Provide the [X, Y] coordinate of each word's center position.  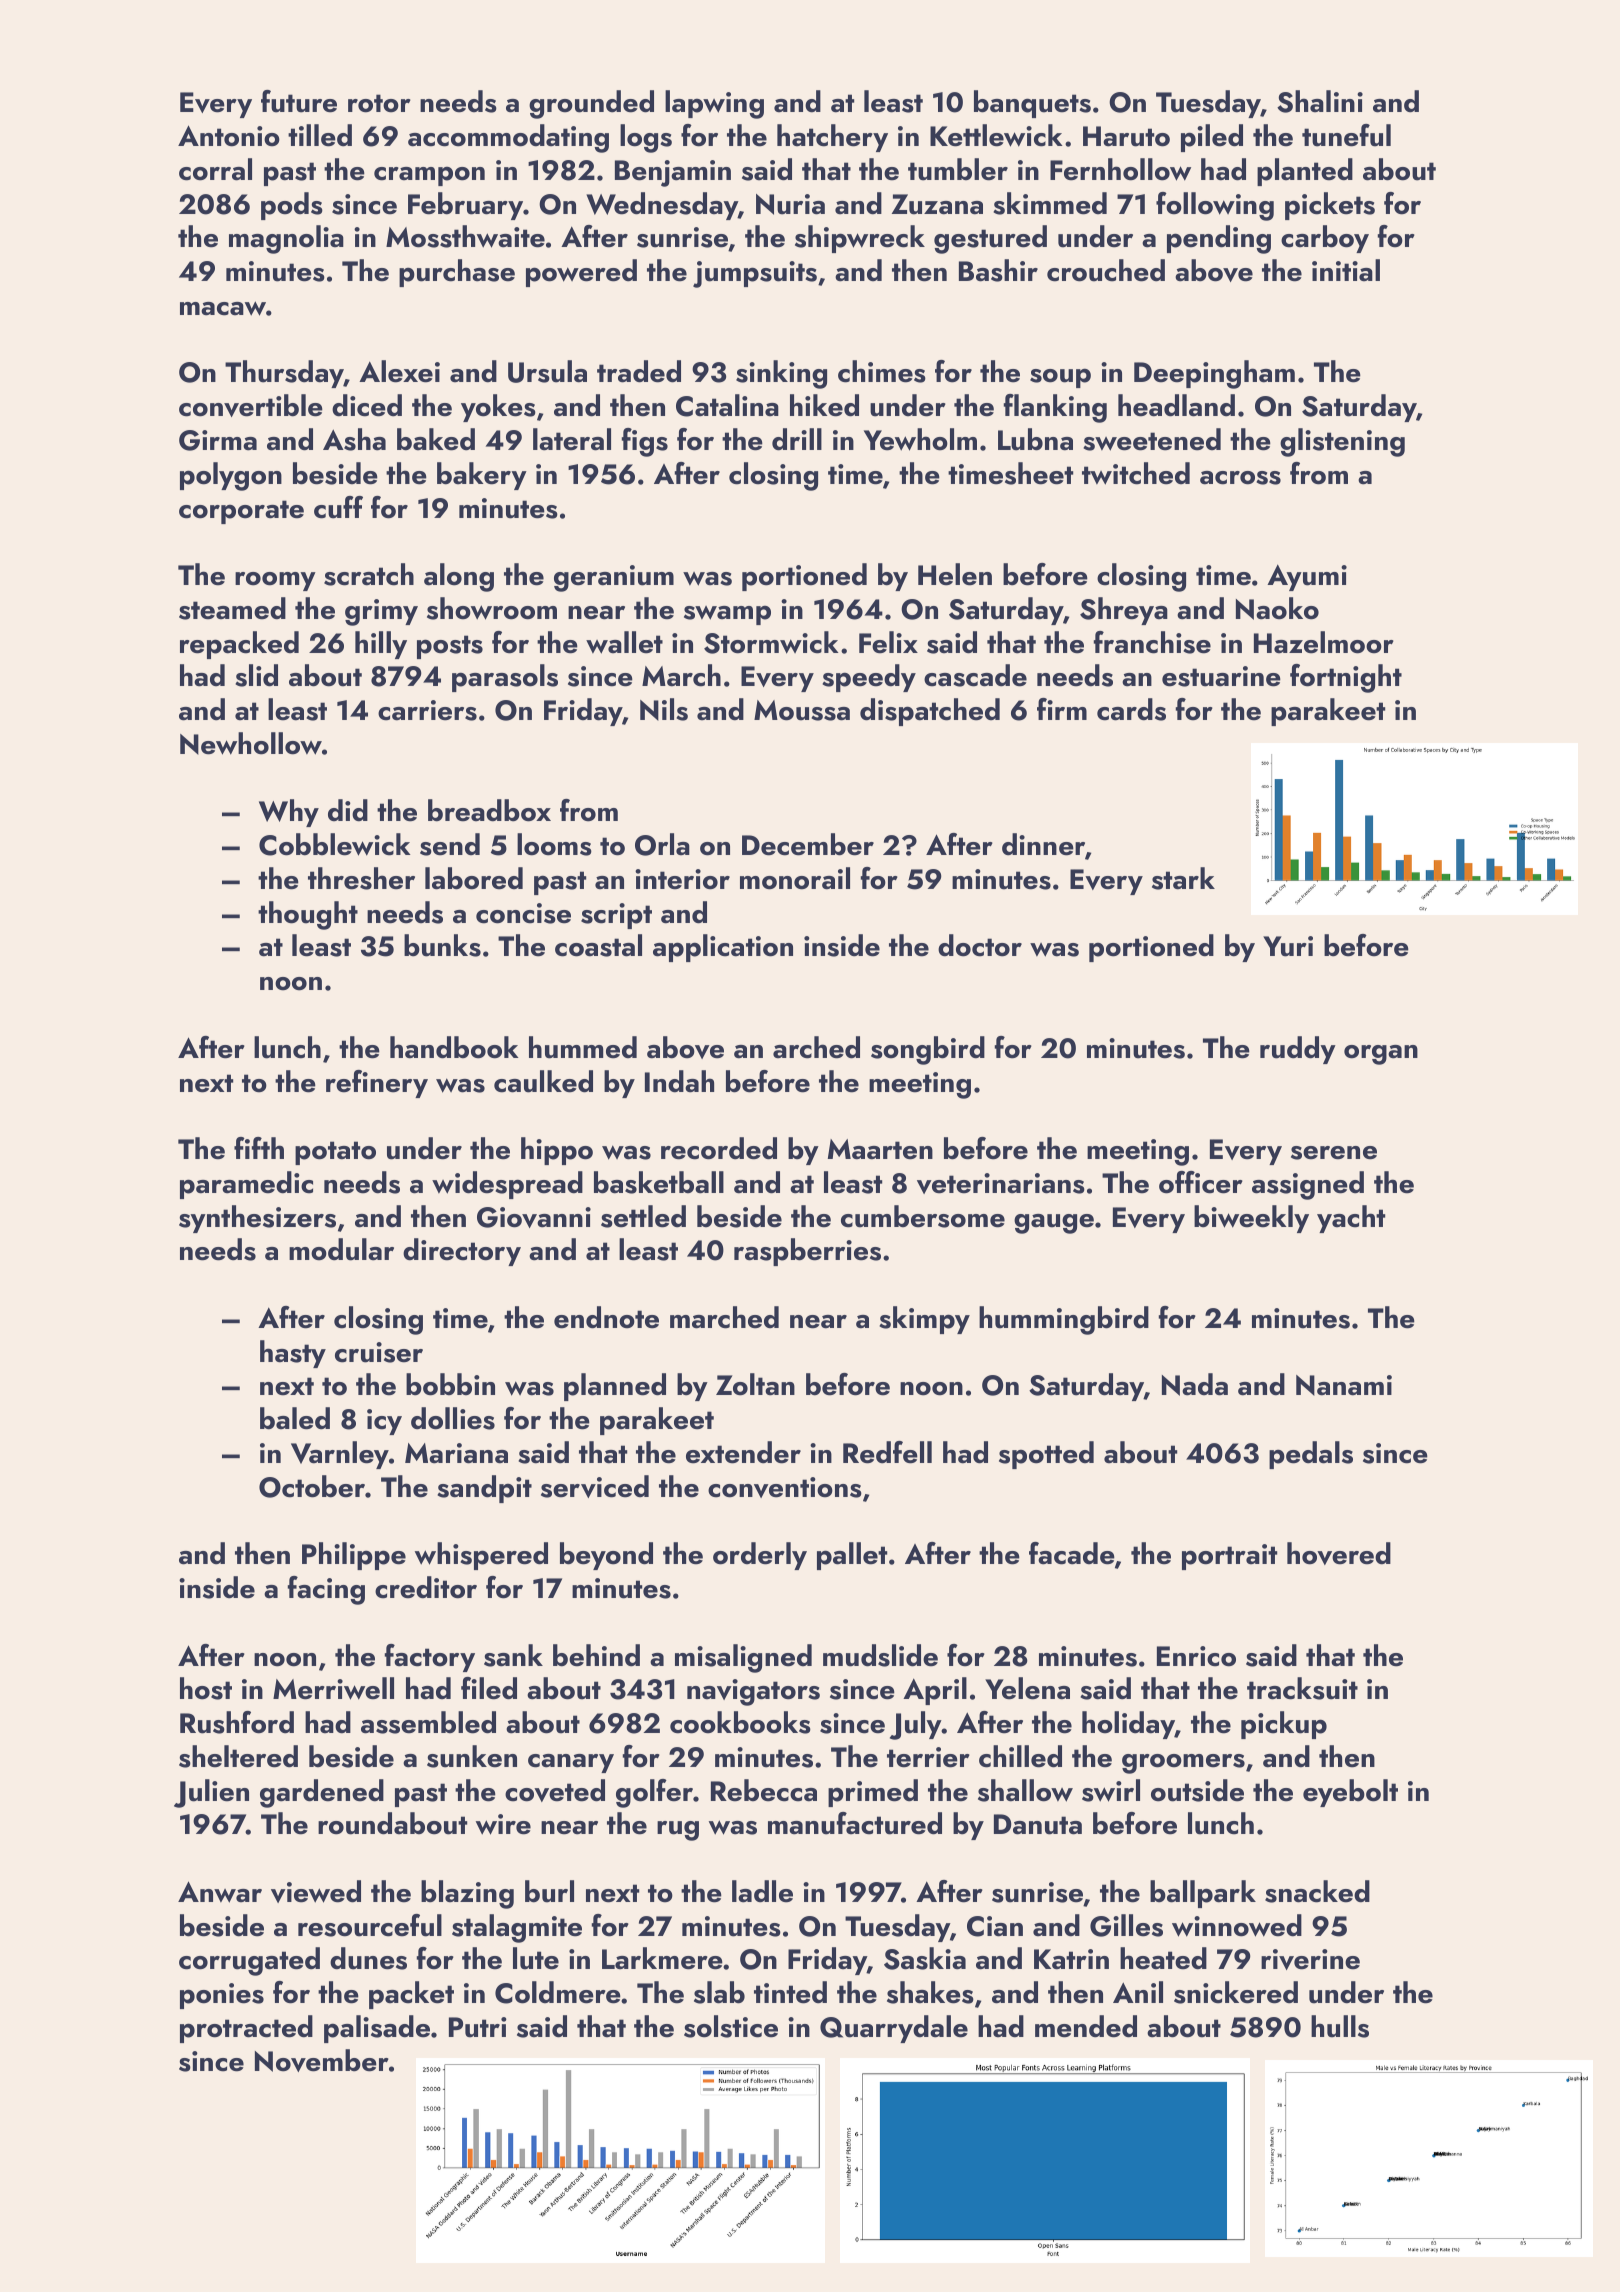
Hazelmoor [1324, 642]
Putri [478, 2027]
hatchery [832, 138]
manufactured [855, 1823]
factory [429, 1658]
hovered [1339, 1553]
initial [1346, 270]
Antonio [229, 136]
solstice [731, 2026]
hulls [1340, 2026]
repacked [239, 645]
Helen [955, 574]
